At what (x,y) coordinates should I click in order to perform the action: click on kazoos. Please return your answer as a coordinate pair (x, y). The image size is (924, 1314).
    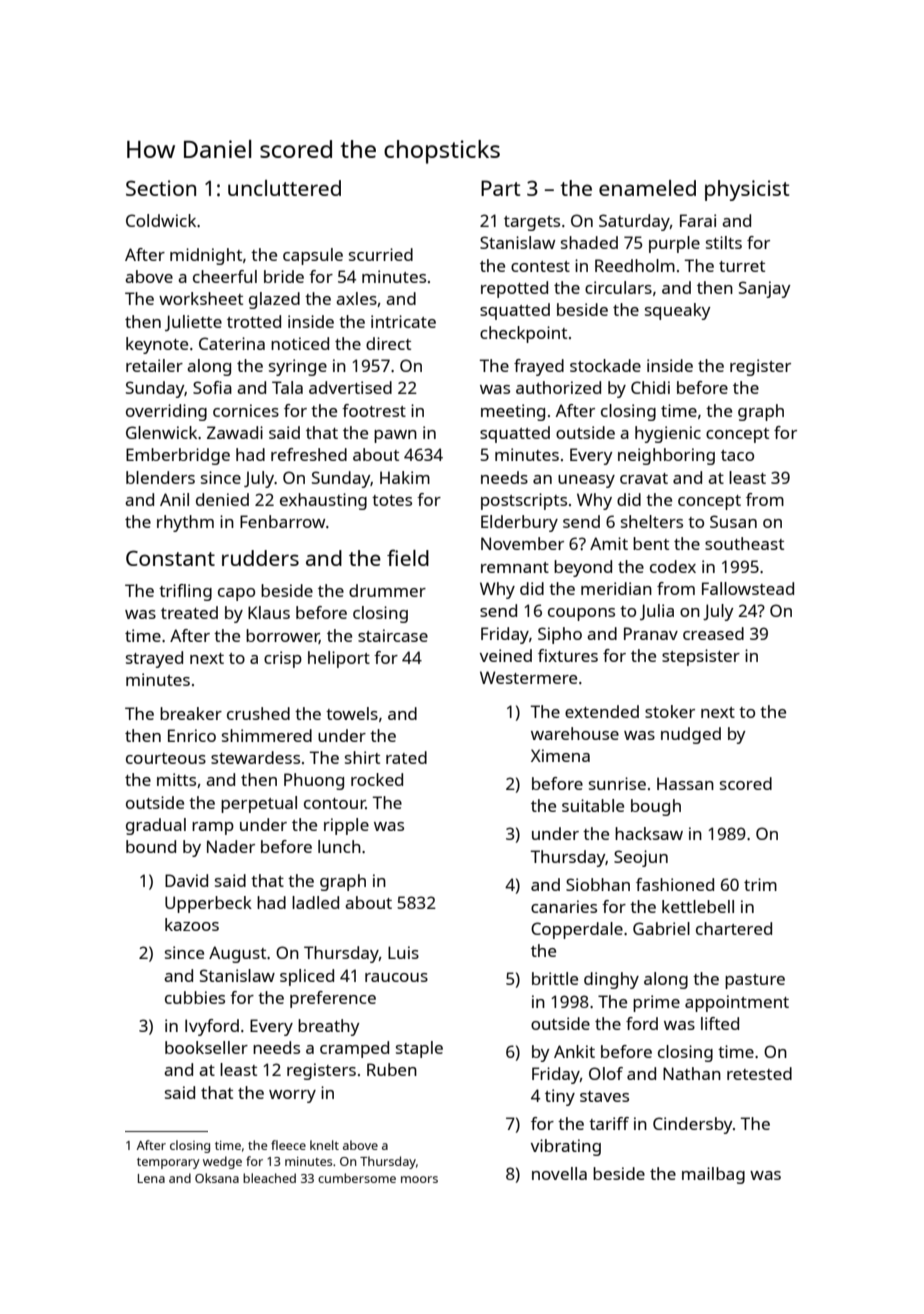
    Looking at the image, I should click on (192, 924).
